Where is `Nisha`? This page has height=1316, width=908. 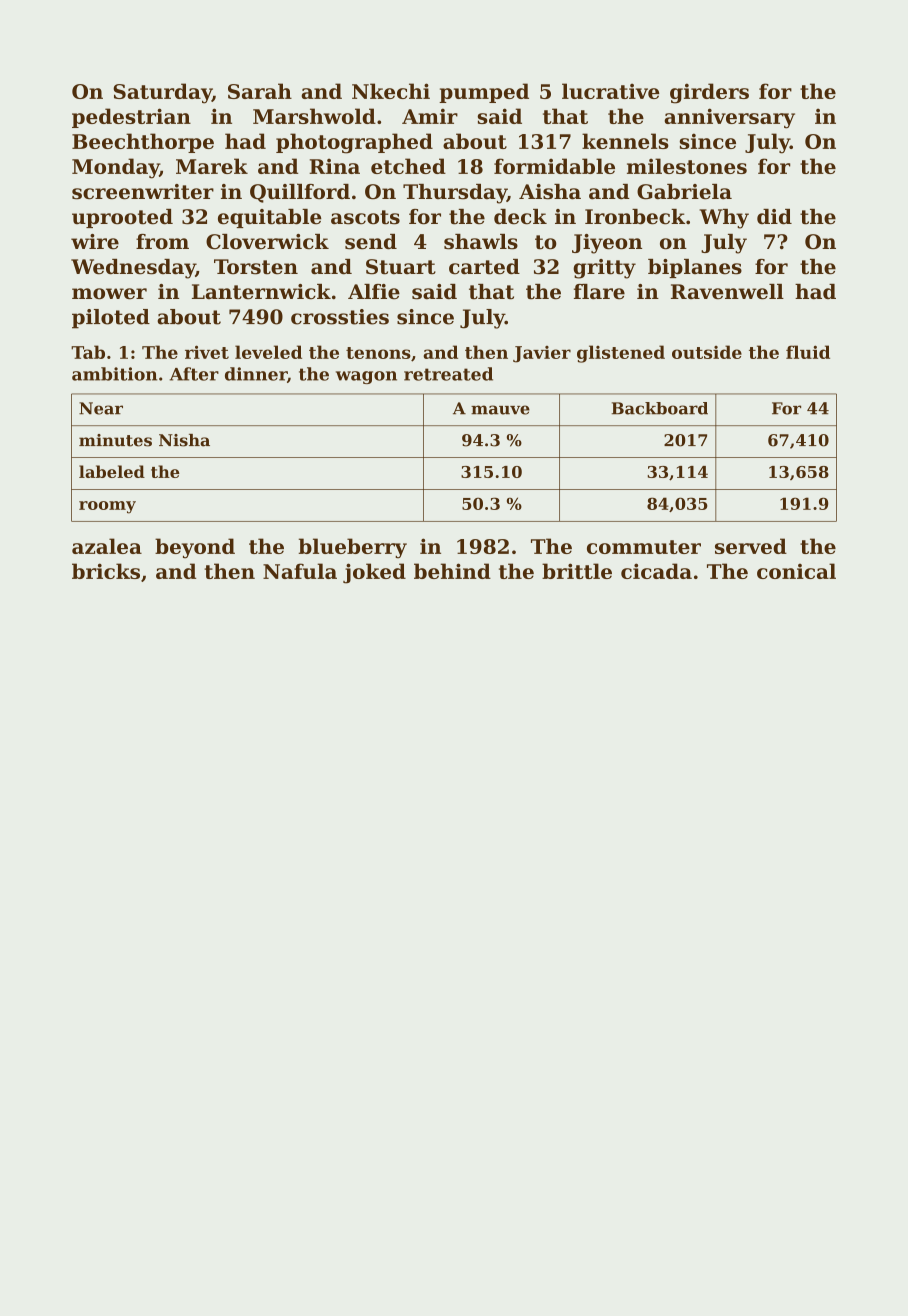 Nisha is located at coordinates (184, 440).
